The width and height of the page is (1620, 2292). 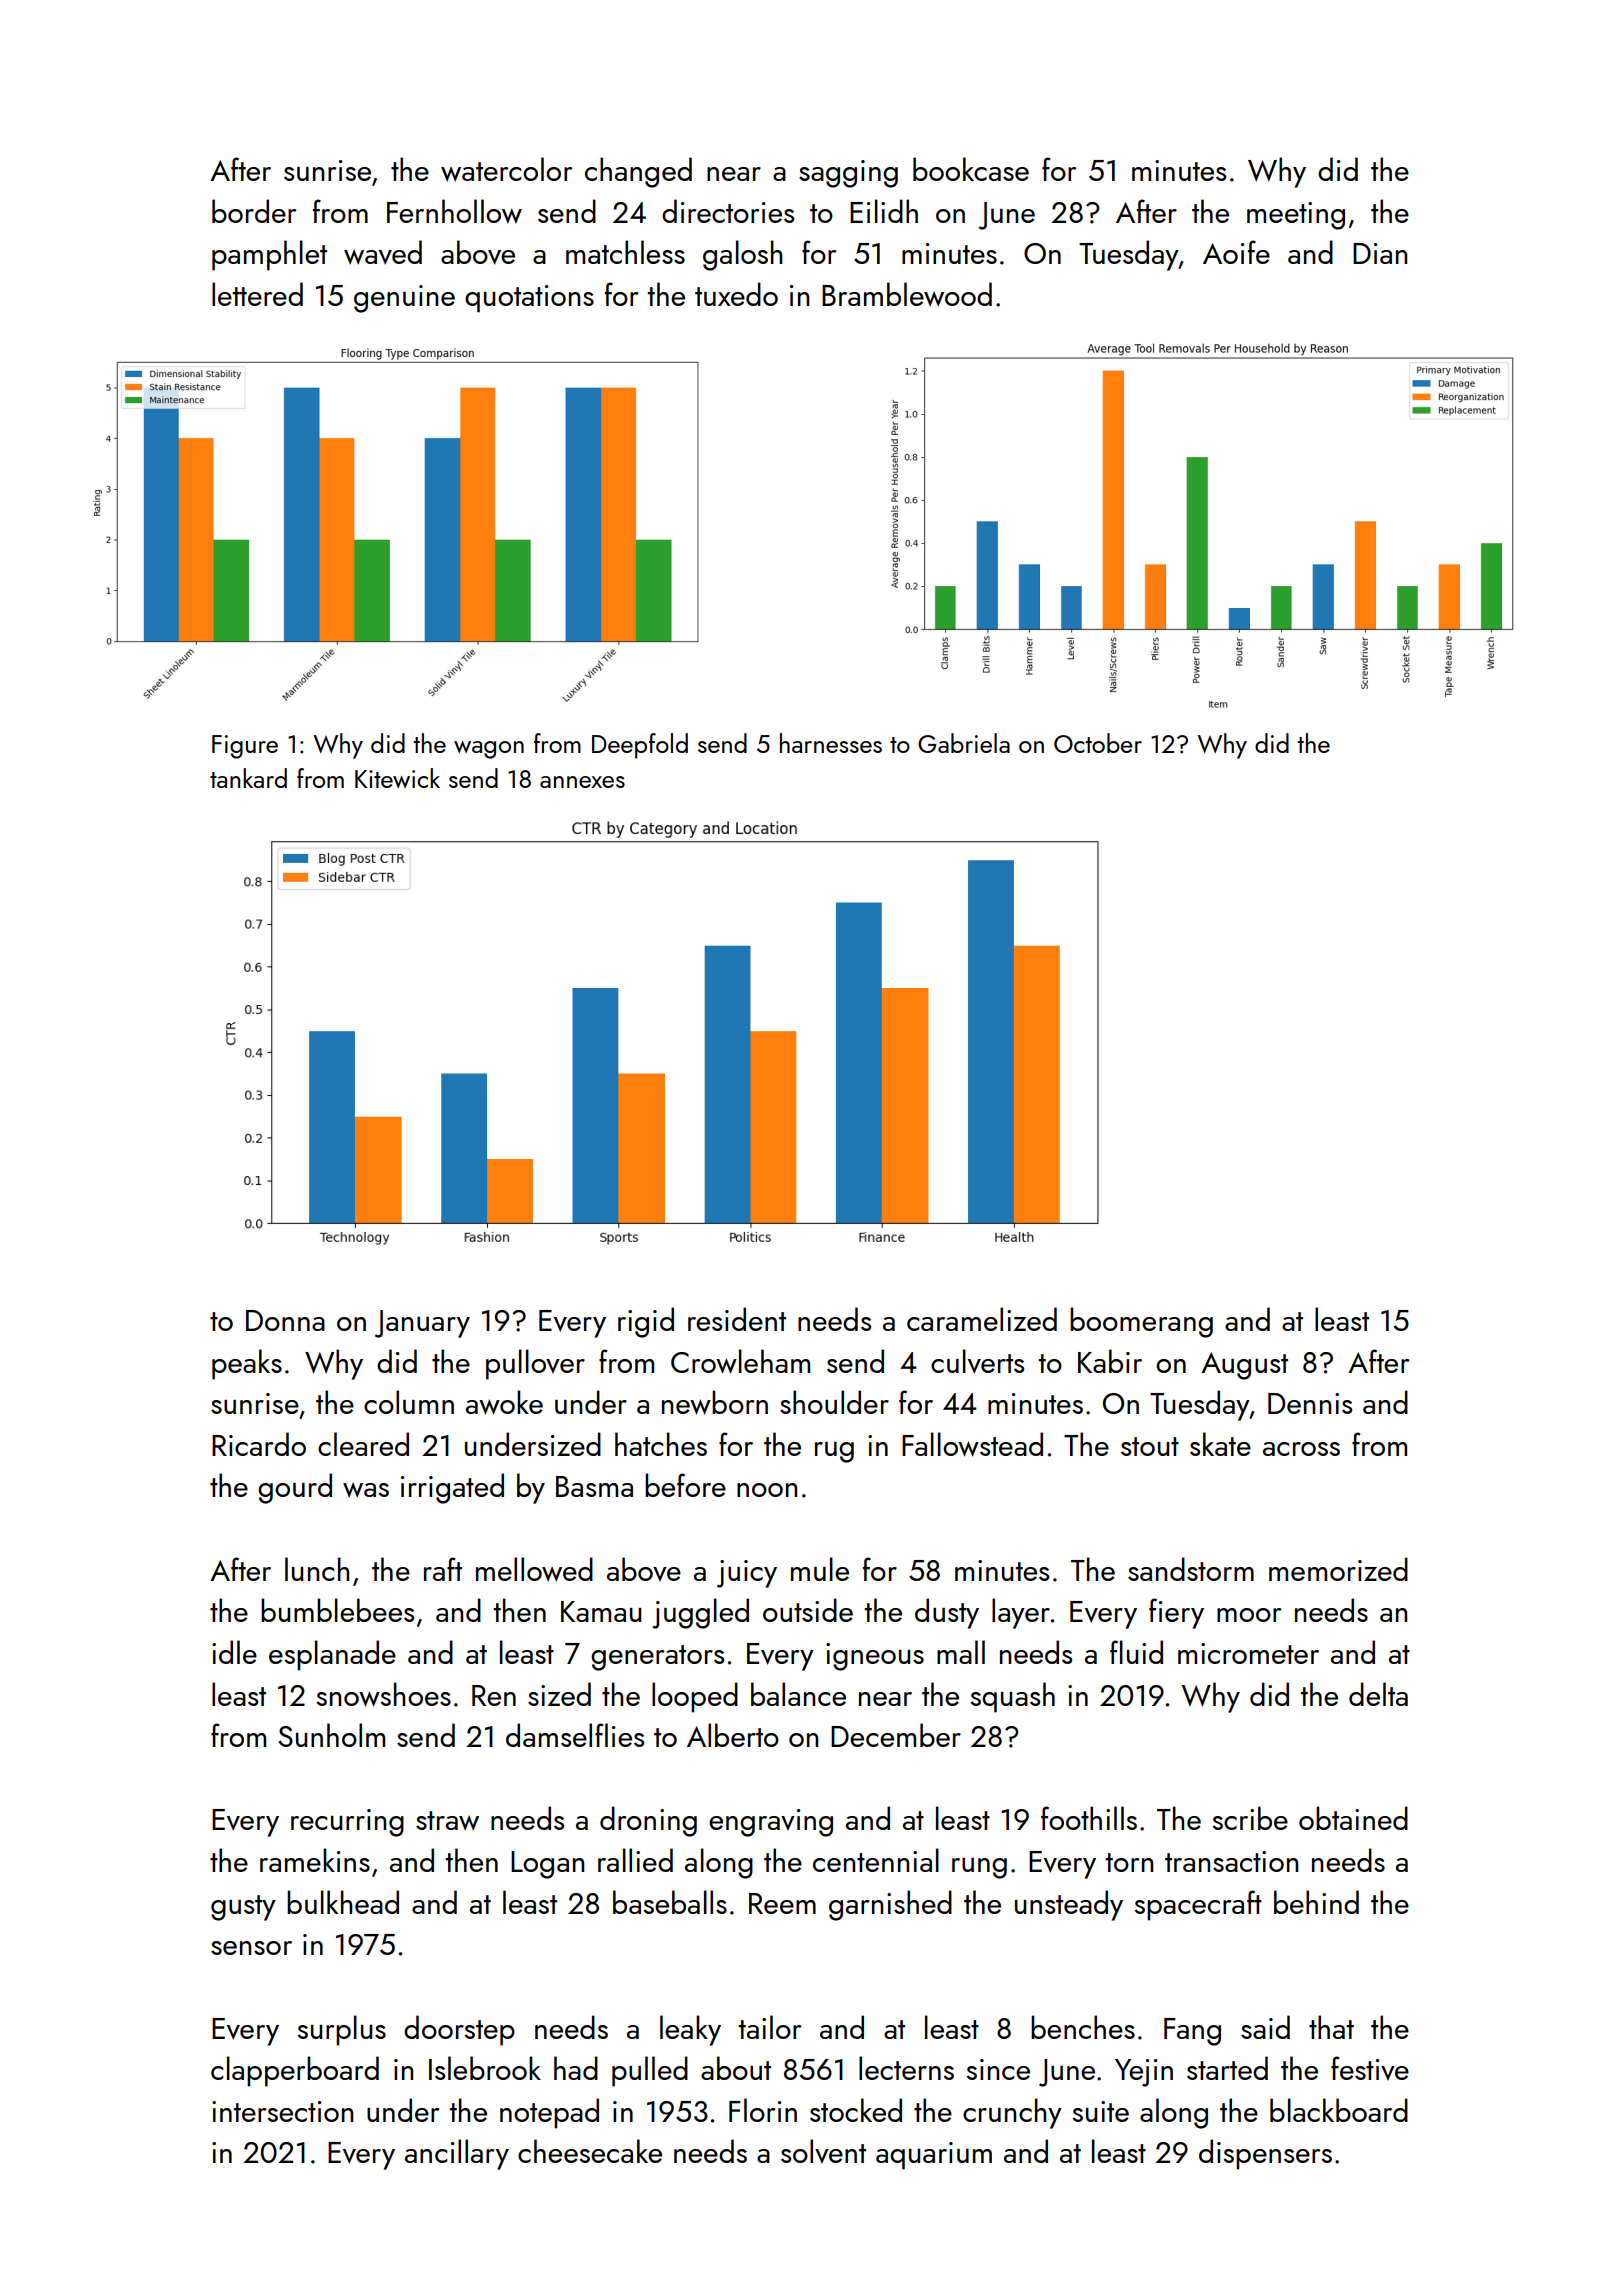 What do you see at coordinates (964, 743) in the page?
I see `Gabriela` at bounding box center [964, 743].
